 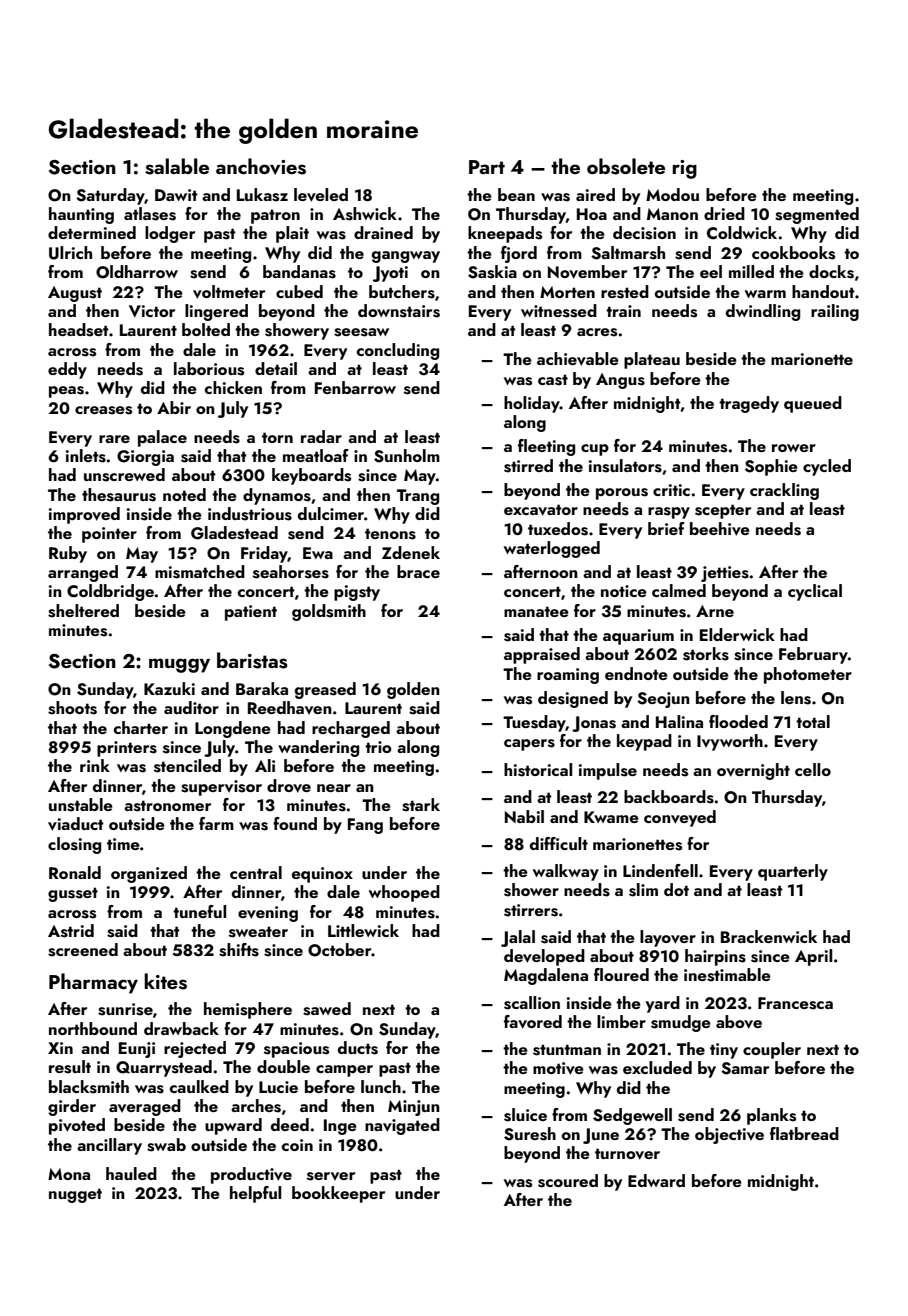 I want to click on leveled, so click(x=321, y=195).
